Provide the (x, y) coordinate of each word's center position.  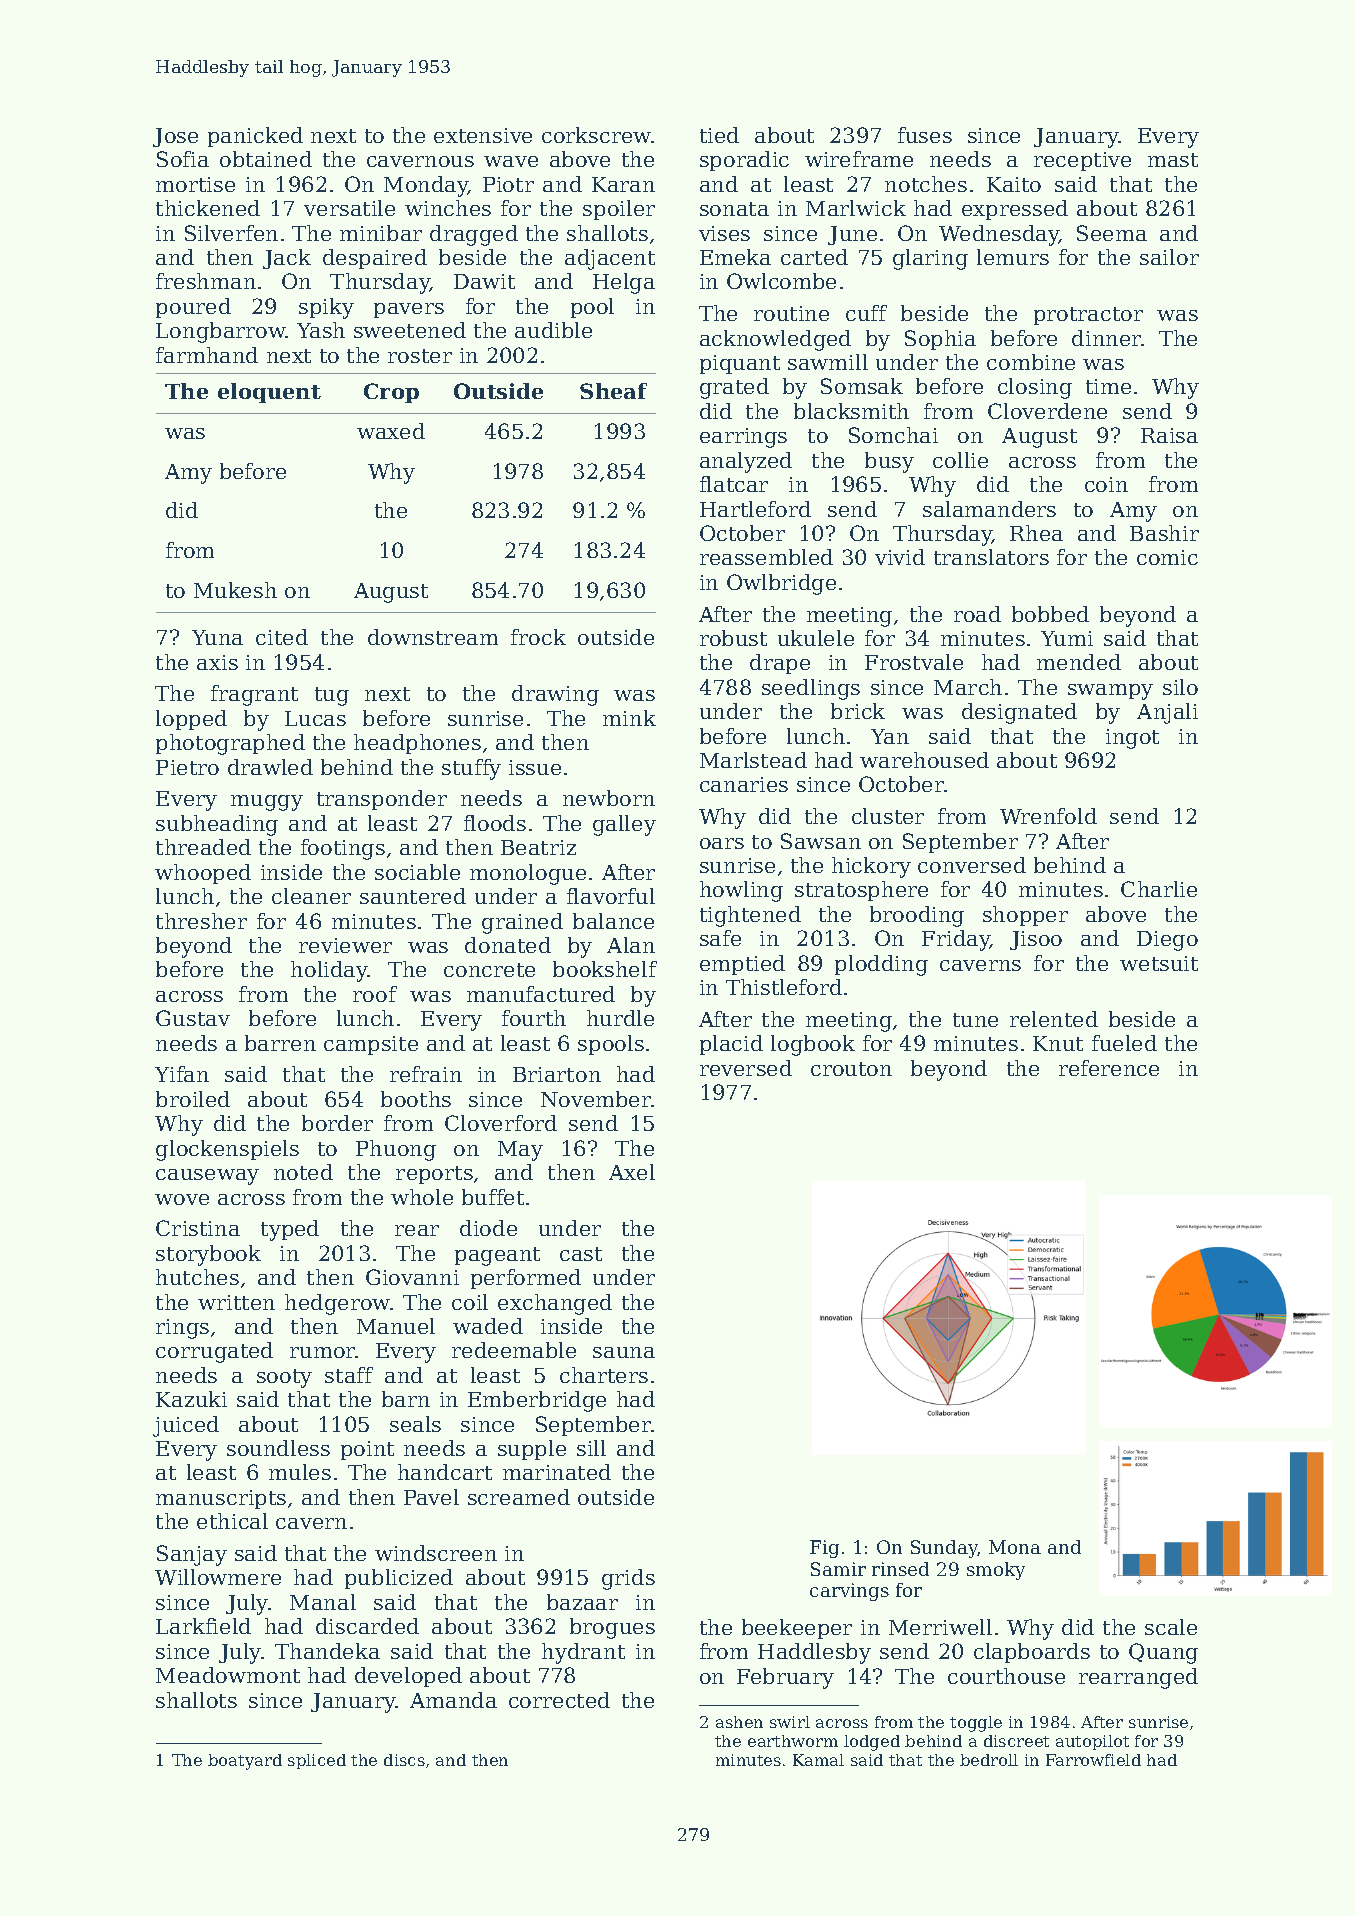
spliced (317, 1761)
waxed (391, 431)
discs (404, 1760)
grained (522, 923)
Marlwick (856, 208)
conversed (972, 865)
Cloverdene (1047, 411)
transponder (382, 800)
